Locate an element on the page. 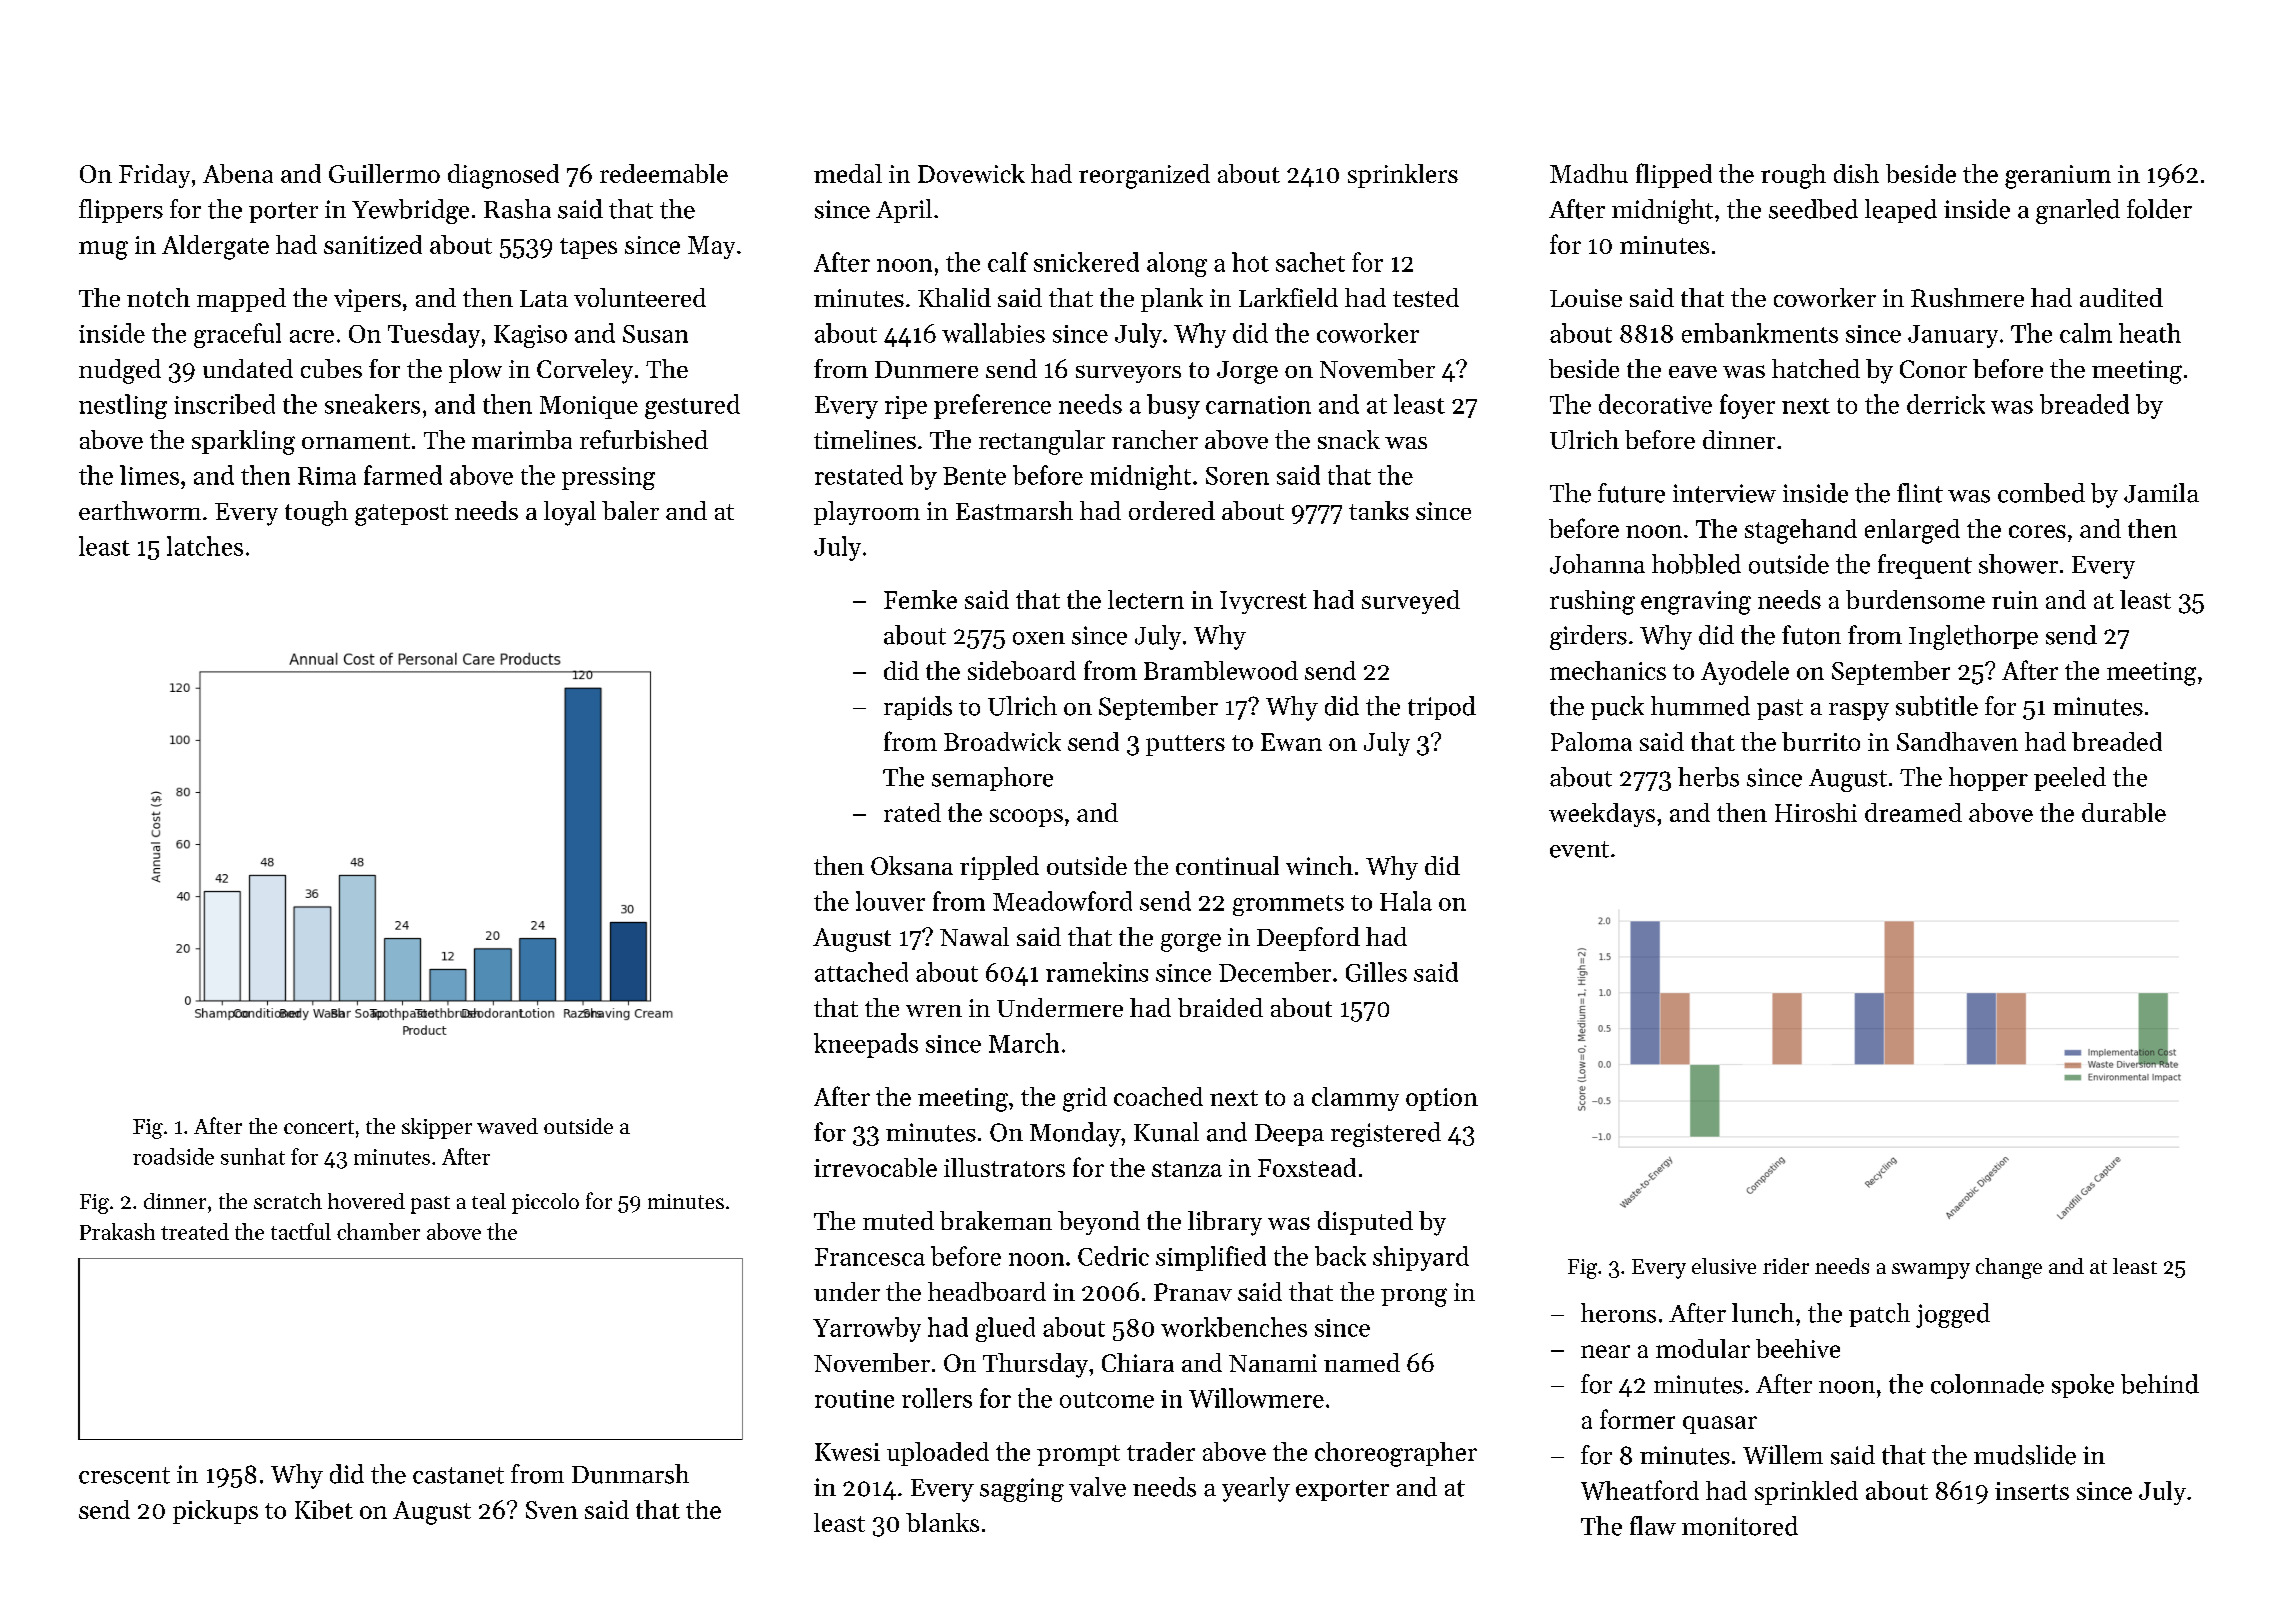 The height and width of the document is (1620, 2292). rapids is located at coordinates (918, 708).
